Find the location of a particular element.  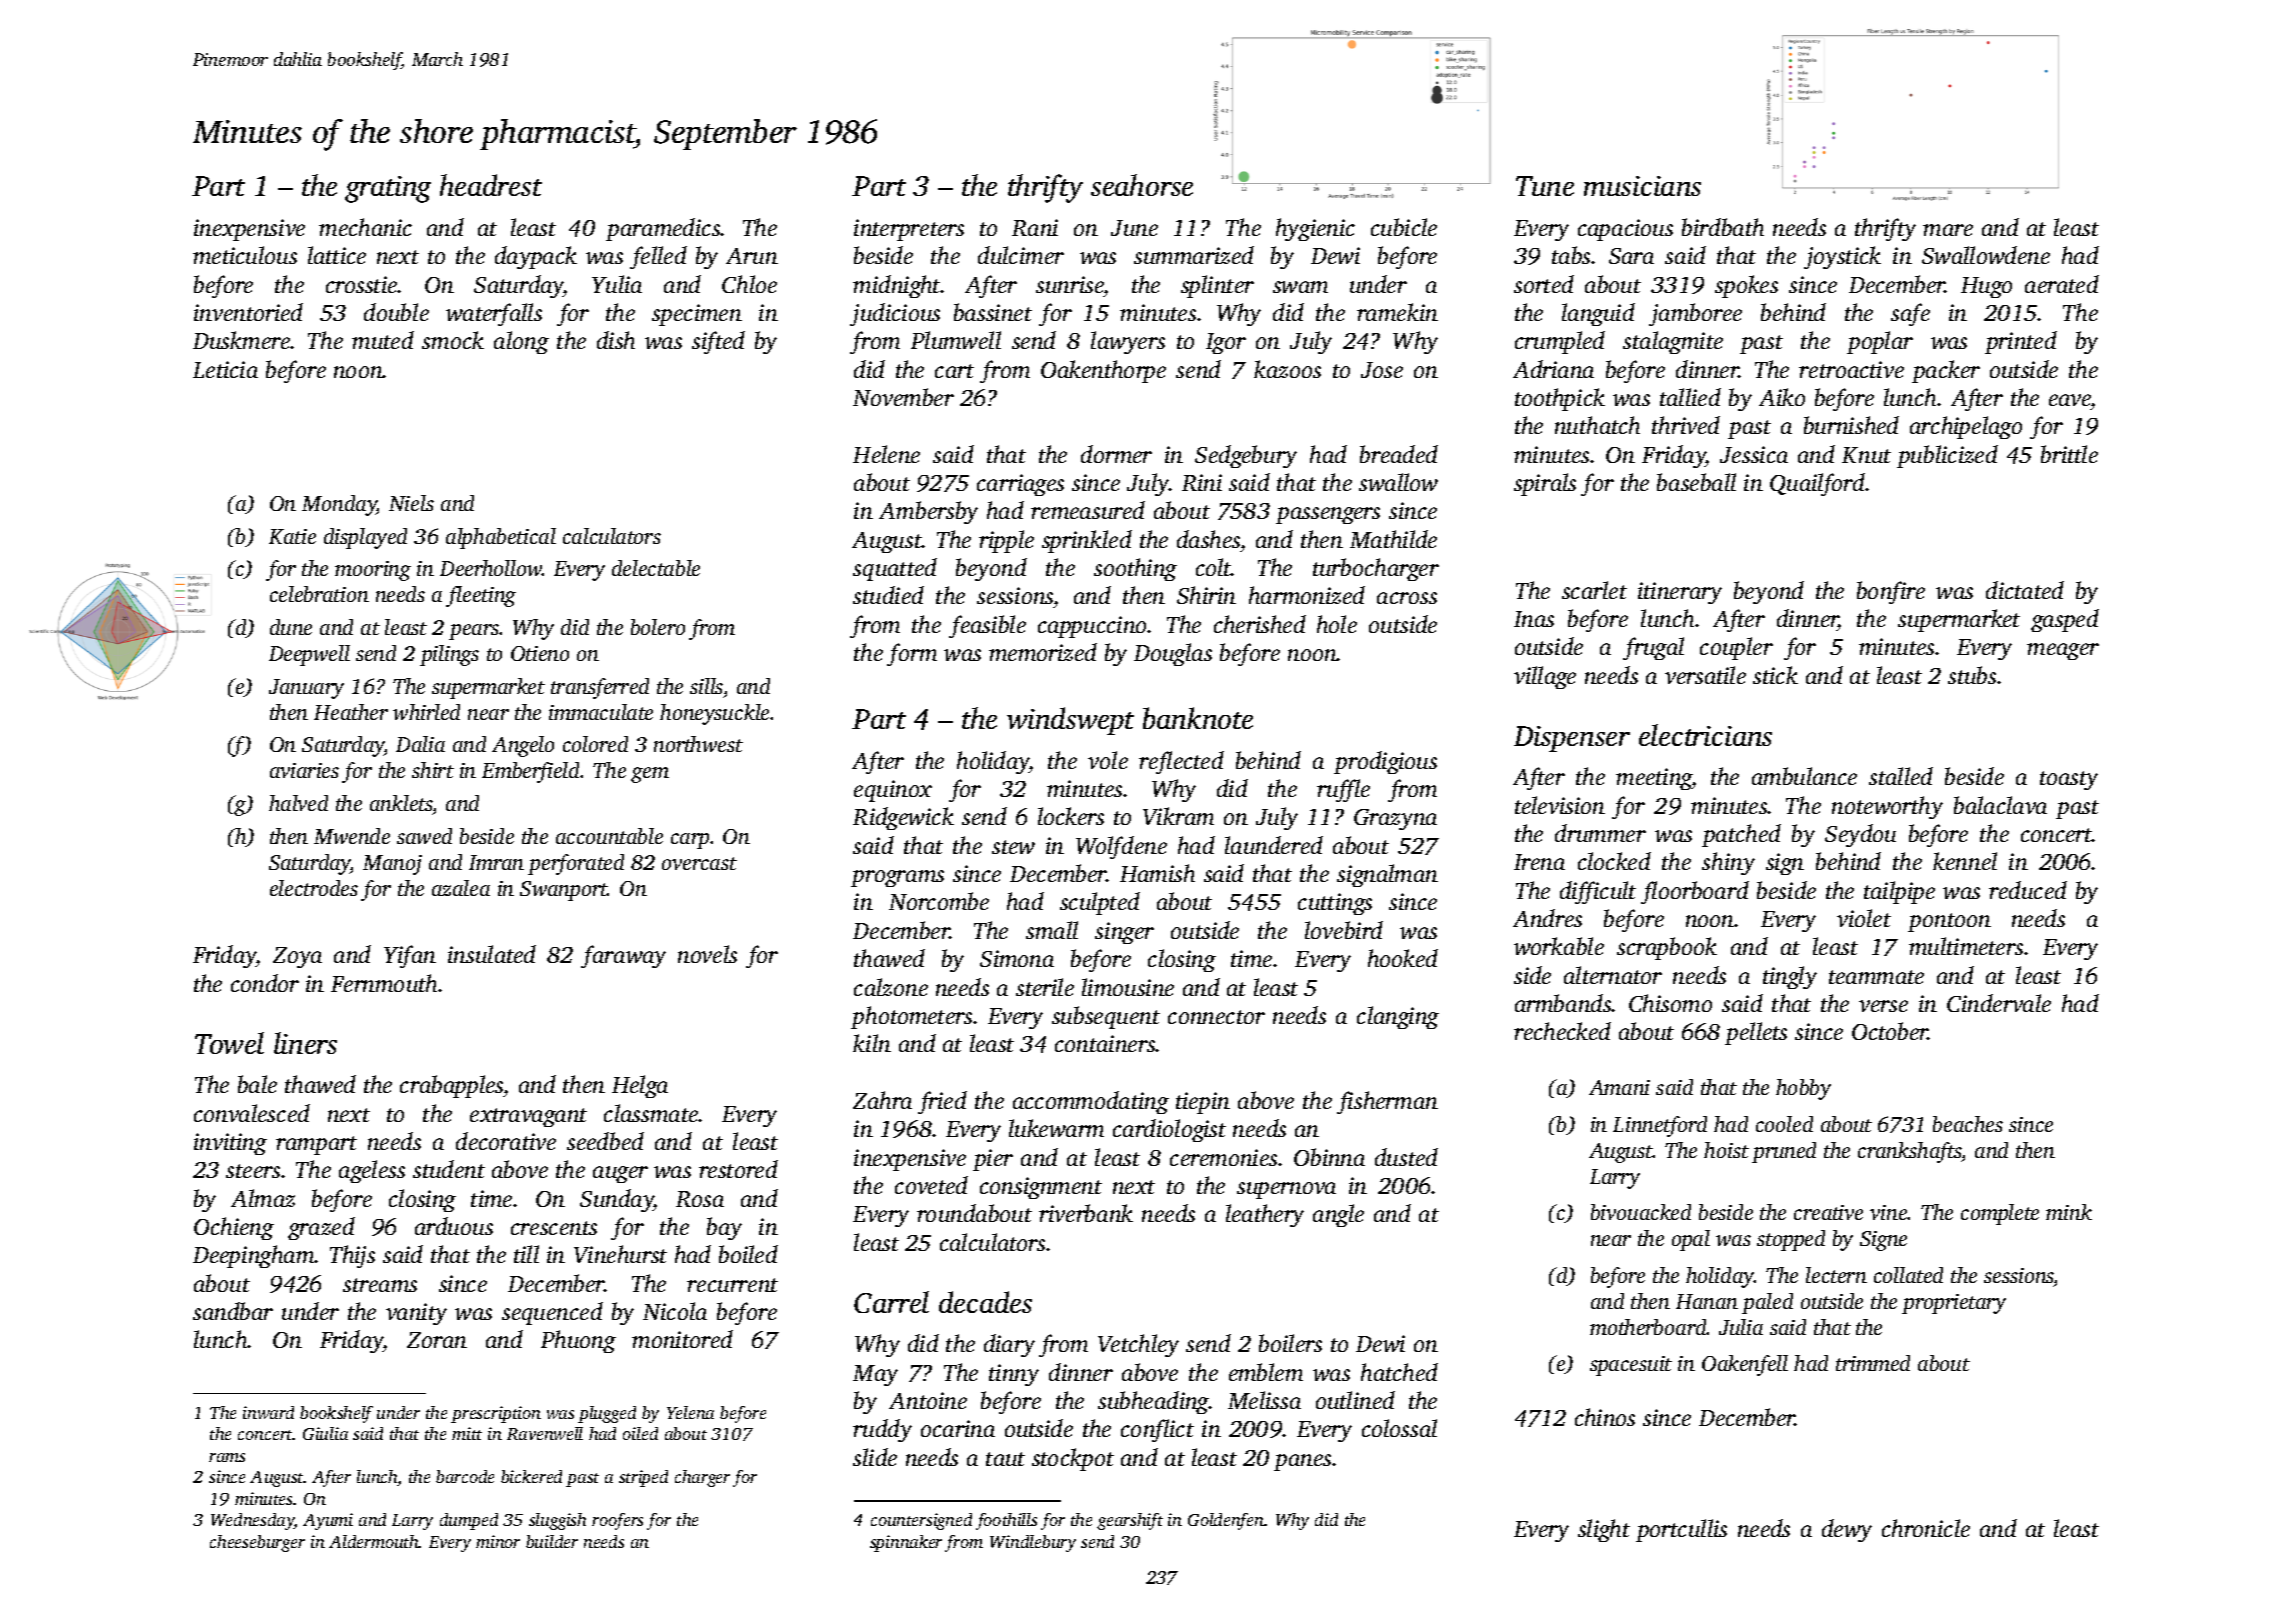

chronicle is located at coordinates (1926, 1528).
